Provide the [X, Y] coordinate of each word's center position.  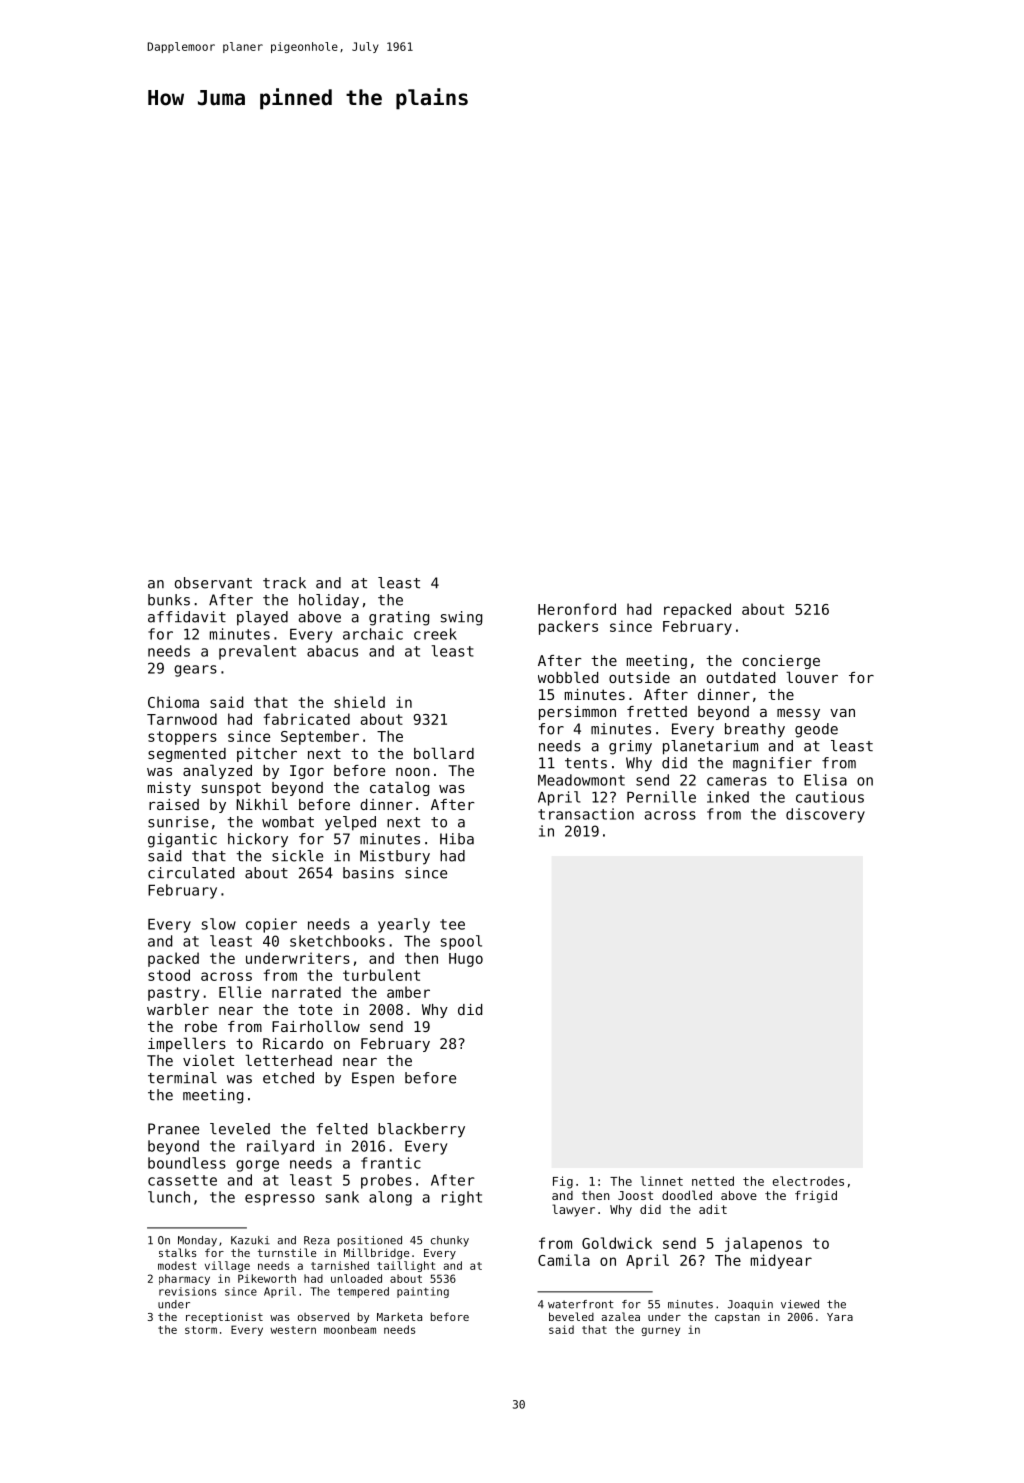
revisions [187, 1291]
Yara [840, 1317]
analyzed [217, 771]
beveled [571, 1316]
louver [812, 677]
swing [461, 618]
